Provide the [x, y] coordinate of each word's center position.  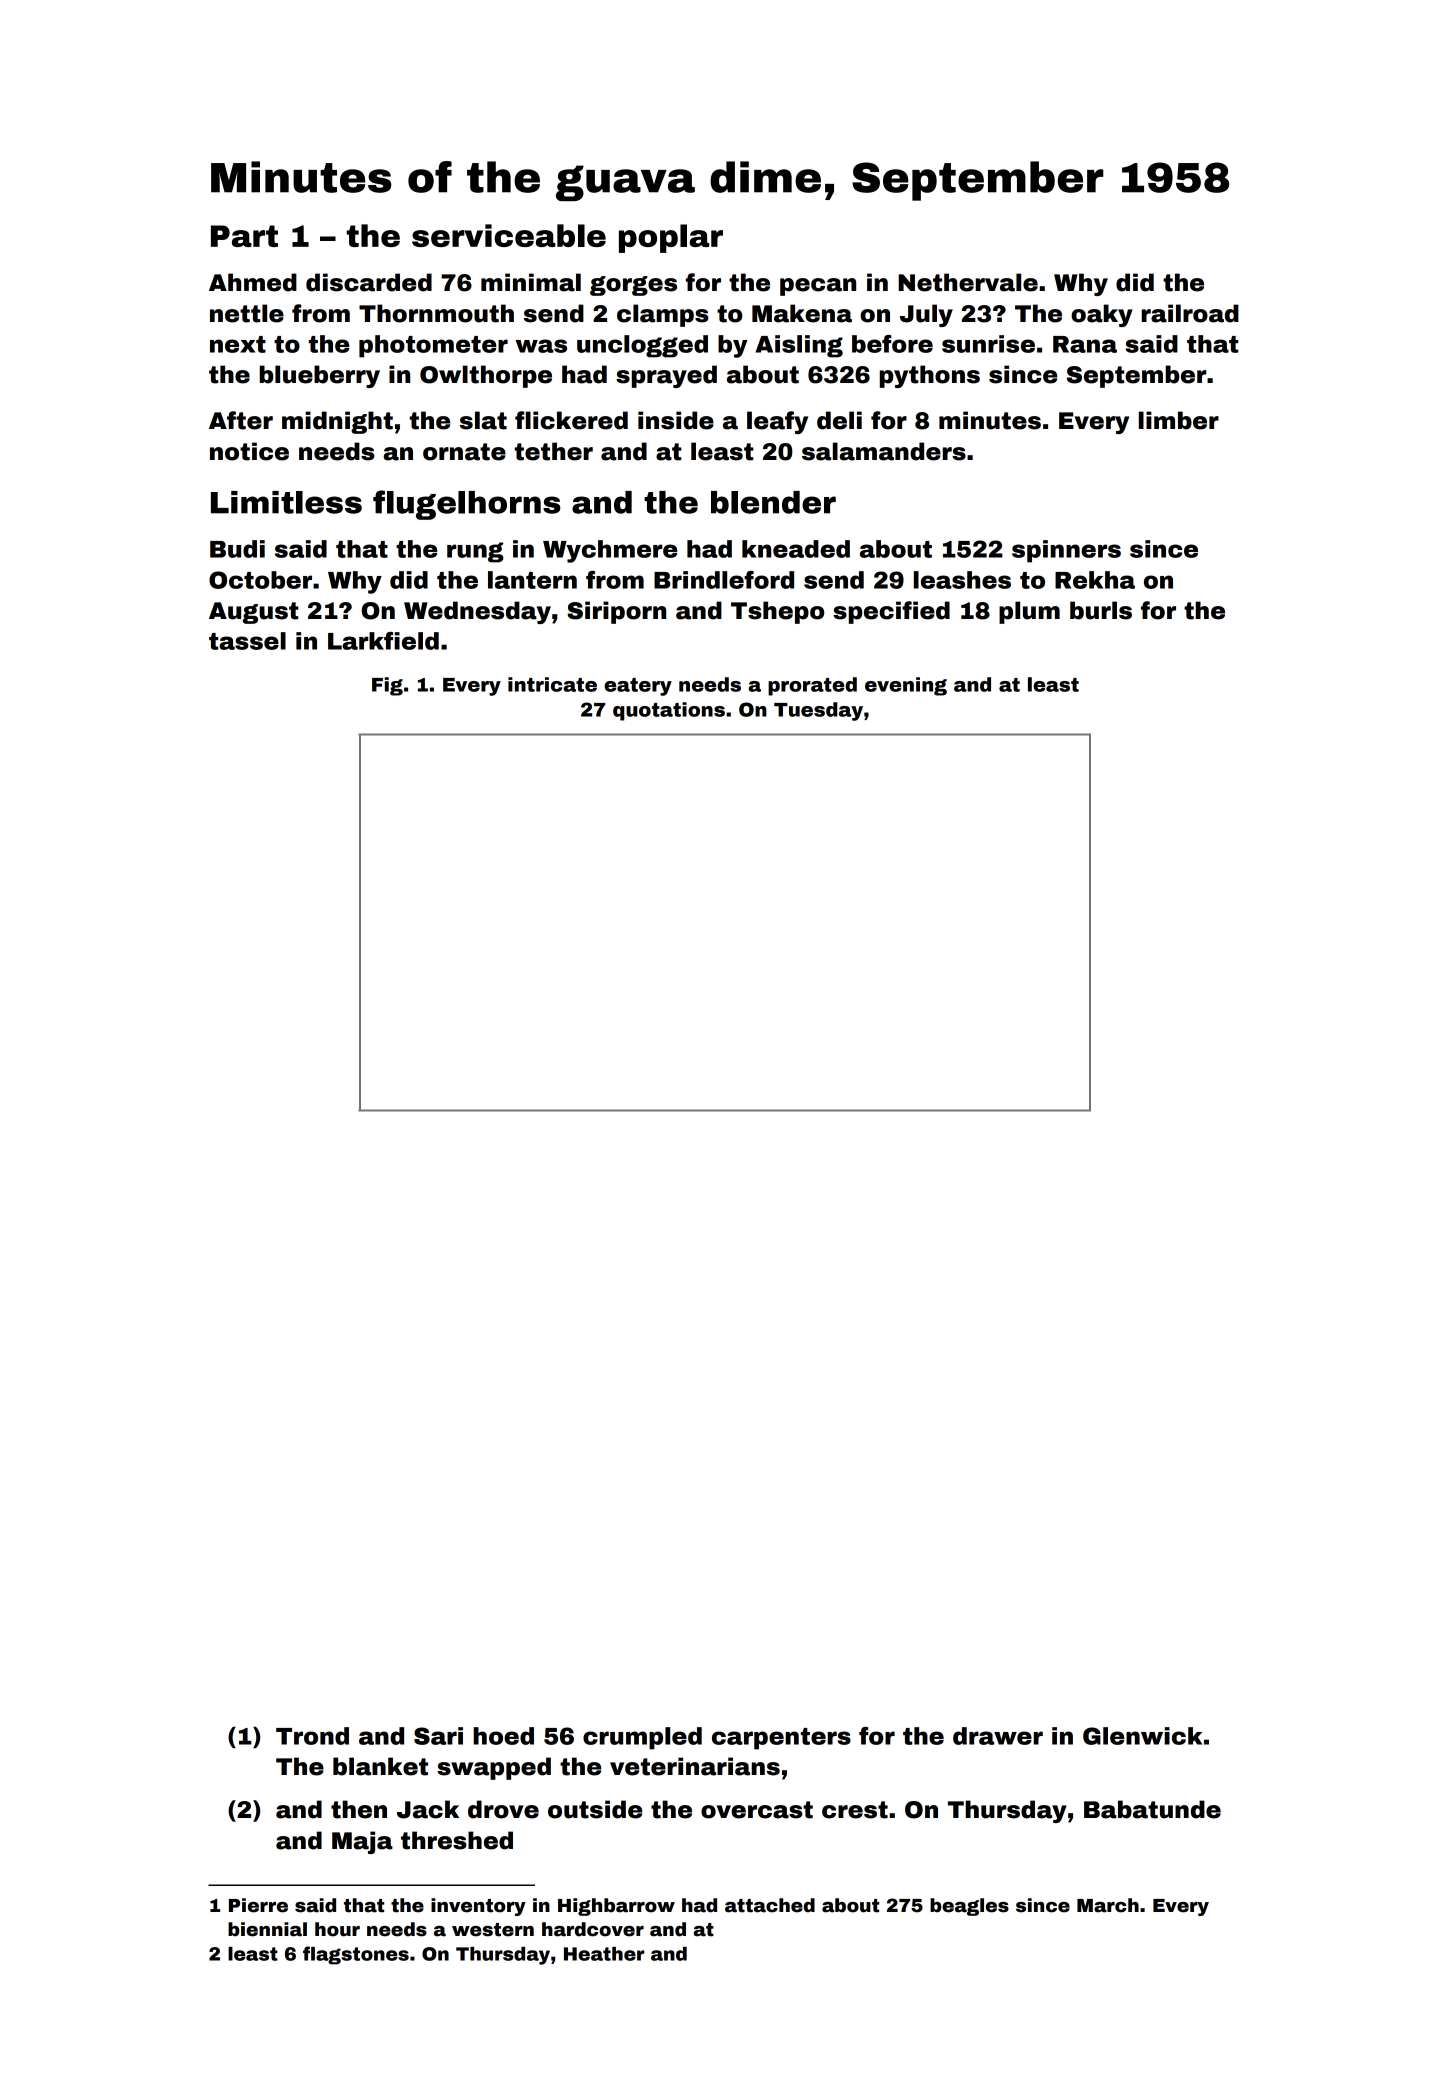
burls [1101, 610]
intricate [552, 684]
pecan [818, 287]
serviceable [509, 235]
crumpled [642, 1738]
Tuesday [818, 711]
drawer [998, 1736]
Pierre [258, 1905]
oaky [1102, 315]
